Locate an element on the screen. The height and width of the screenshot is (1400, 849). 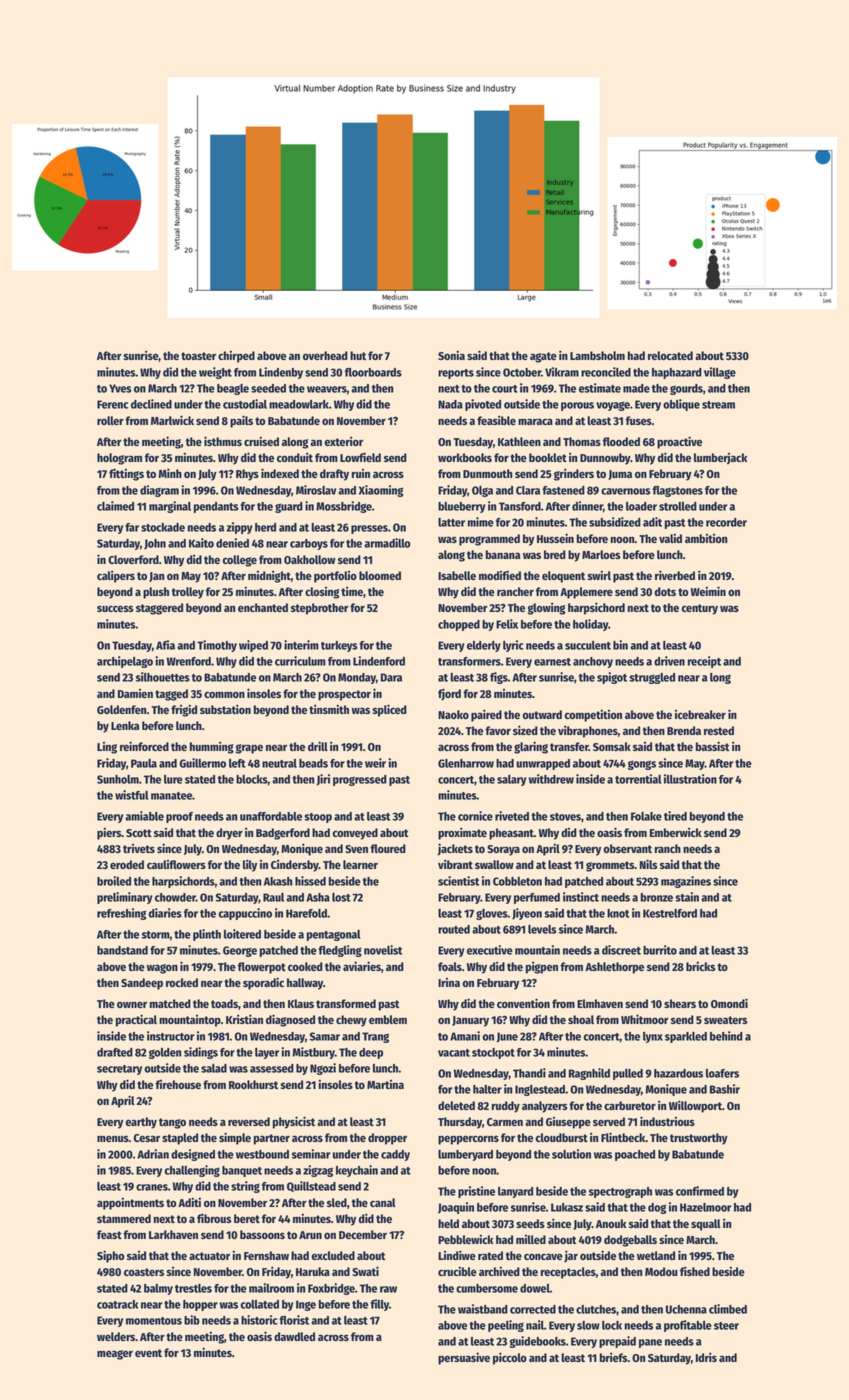
corrected is located at coordinates (533, 1309).
